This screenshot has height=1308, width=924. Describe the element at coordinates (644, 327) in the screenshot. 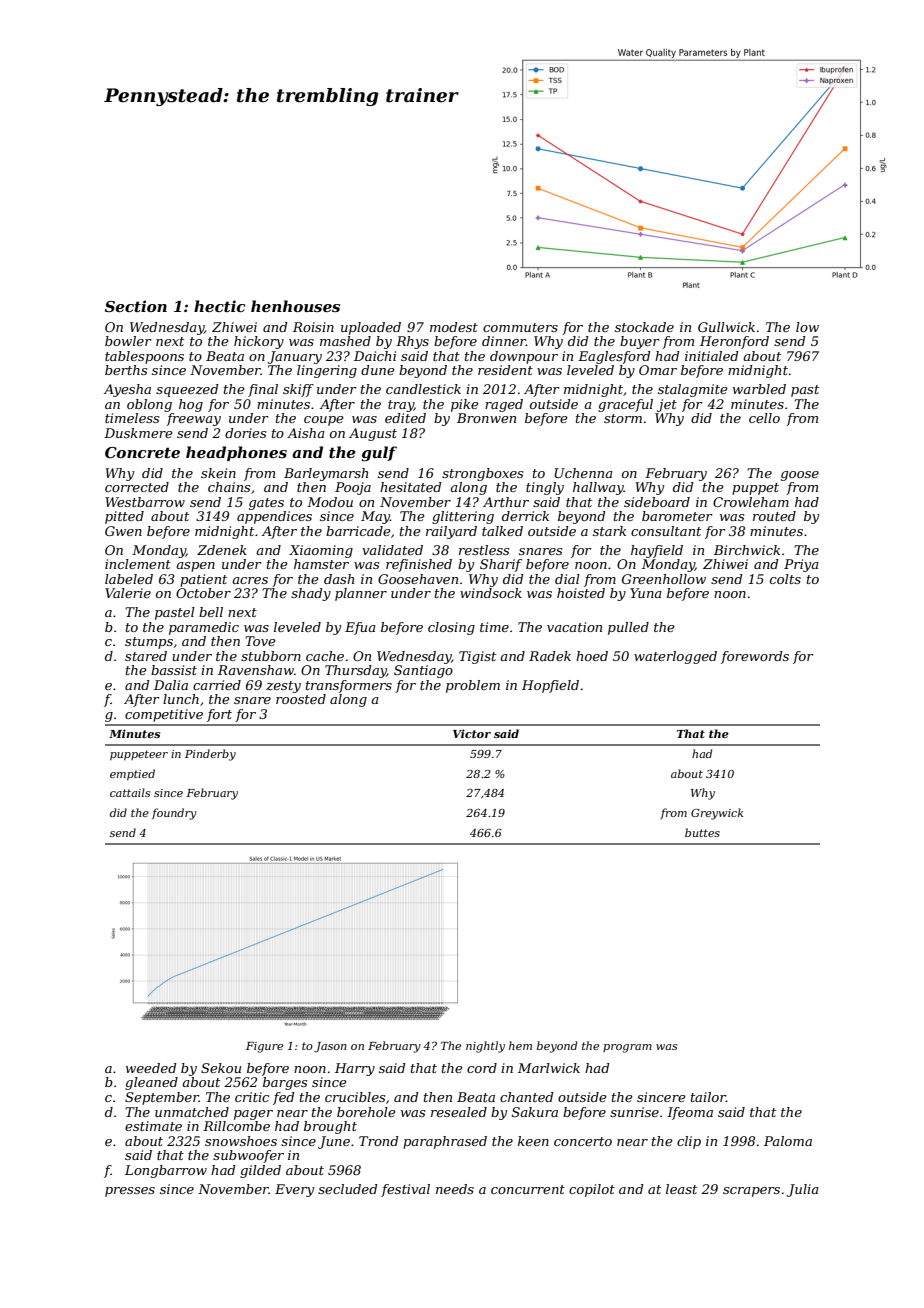

I see `stockade` at that location.
